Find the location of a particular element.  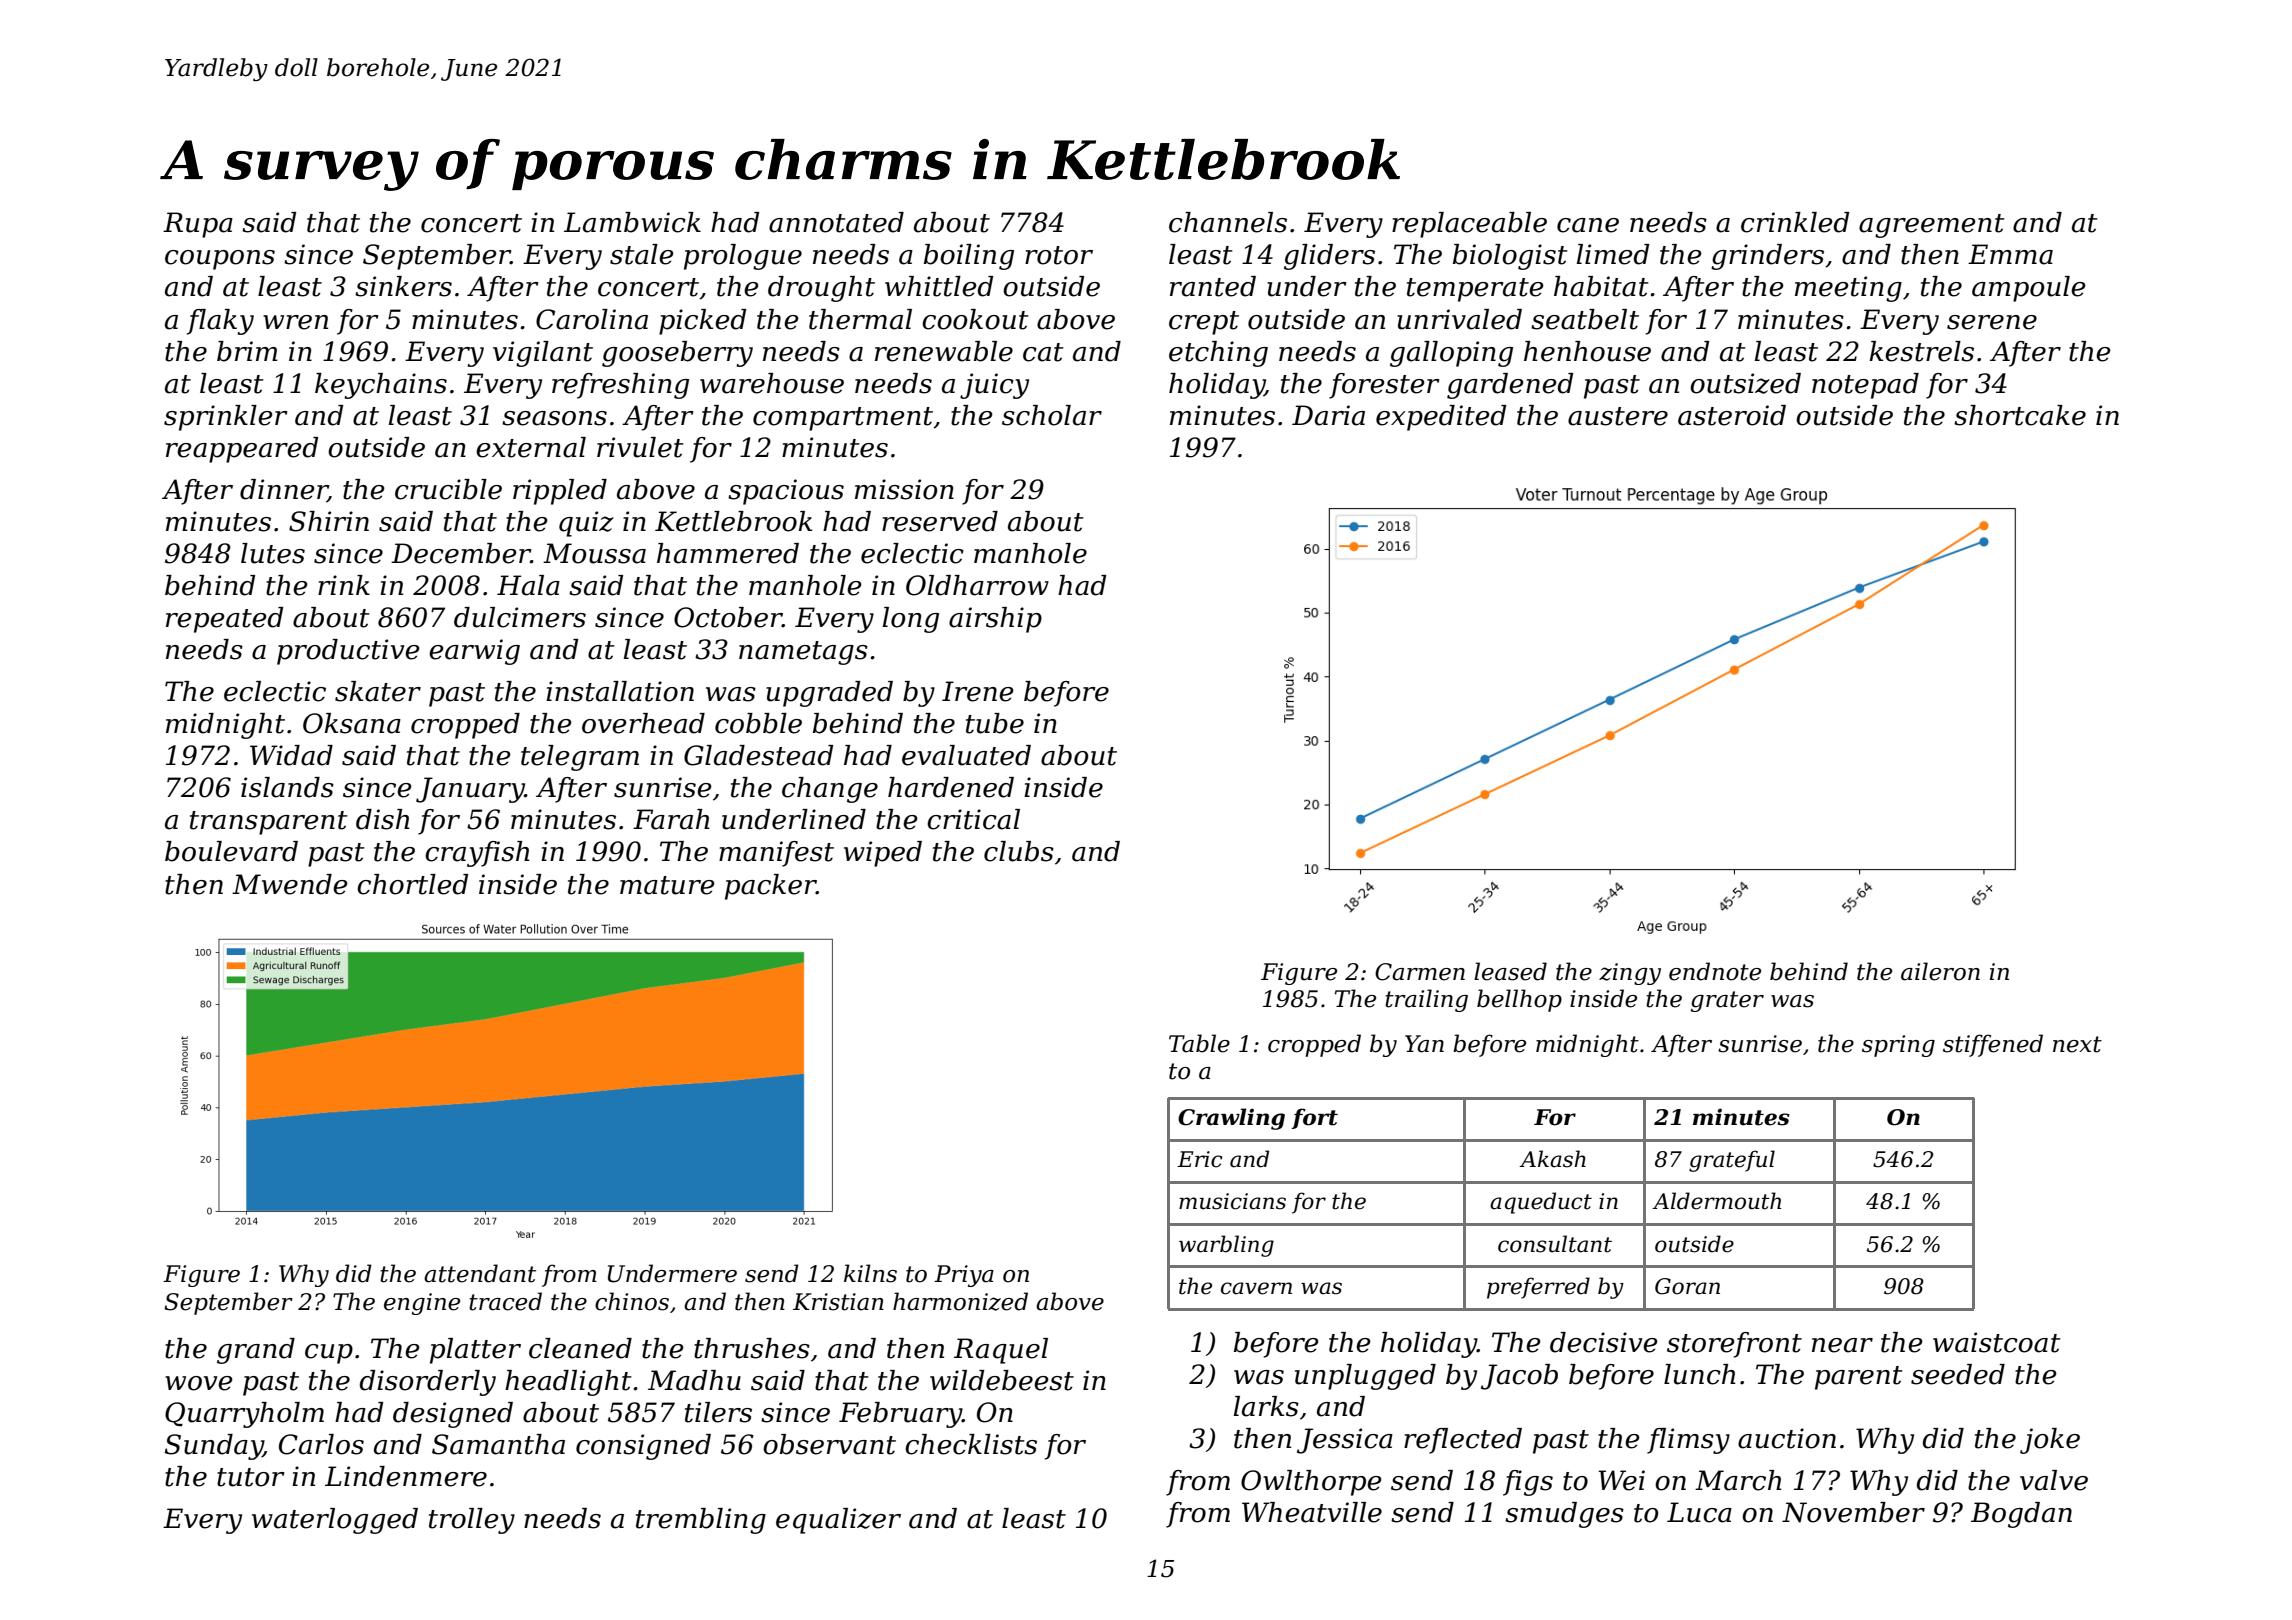

aileron is located at coordinates (1940, 971).
